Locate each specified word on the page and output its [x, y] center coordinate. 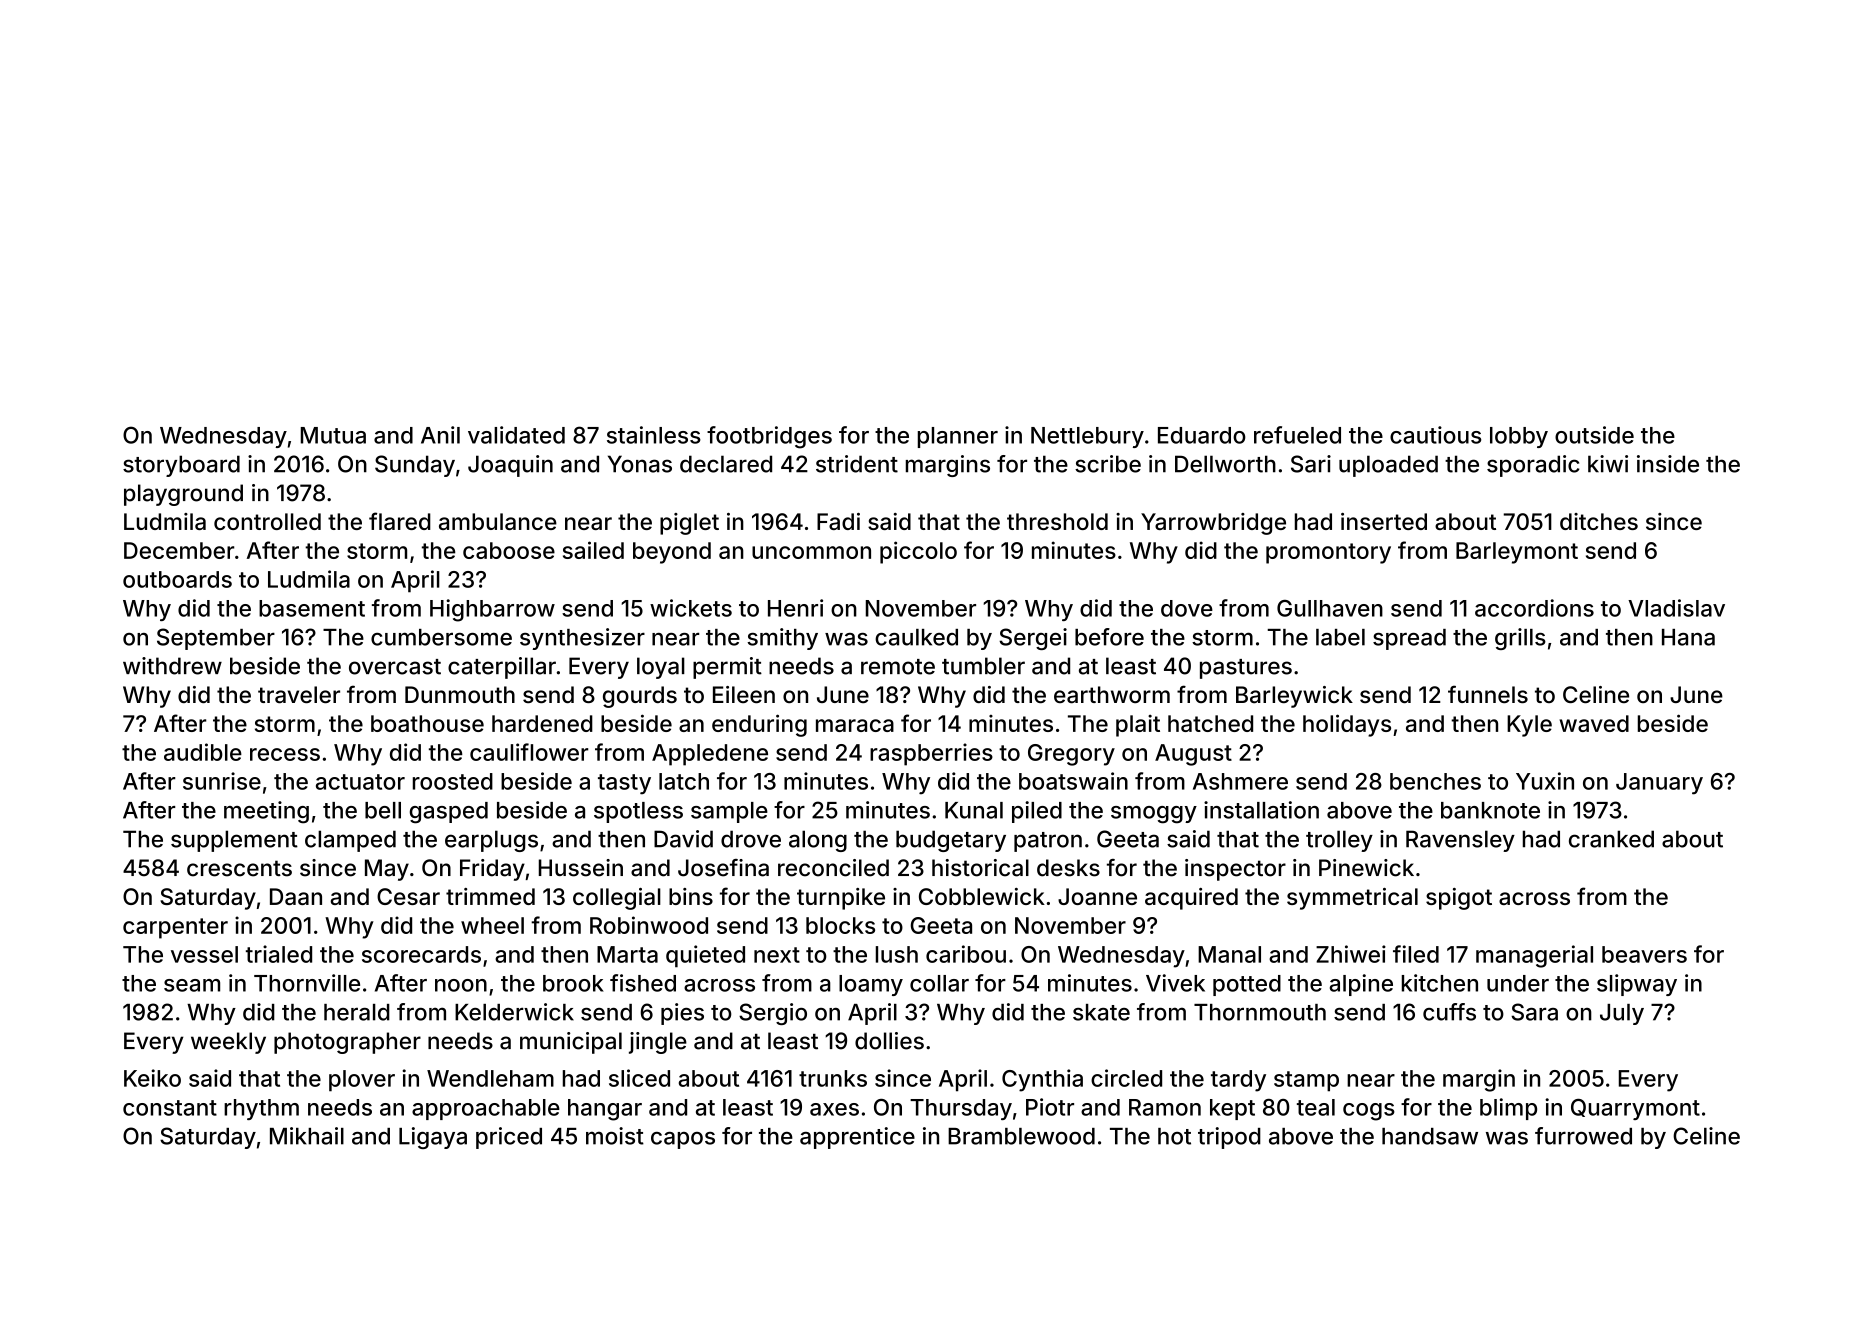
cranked [1611, 839]
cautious [1435, 435]
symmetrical [1352, 899]
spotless [638, 812]
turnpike [841, 899]
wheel [492, 925]
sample [729, 812]
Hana [1688, 637]
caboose [509, 550]
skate [1101, 1012]
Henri [795, 608]
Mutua [333, 435]
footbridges [769, 437]
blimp [1508, 1109]
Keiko [152, 1078]
